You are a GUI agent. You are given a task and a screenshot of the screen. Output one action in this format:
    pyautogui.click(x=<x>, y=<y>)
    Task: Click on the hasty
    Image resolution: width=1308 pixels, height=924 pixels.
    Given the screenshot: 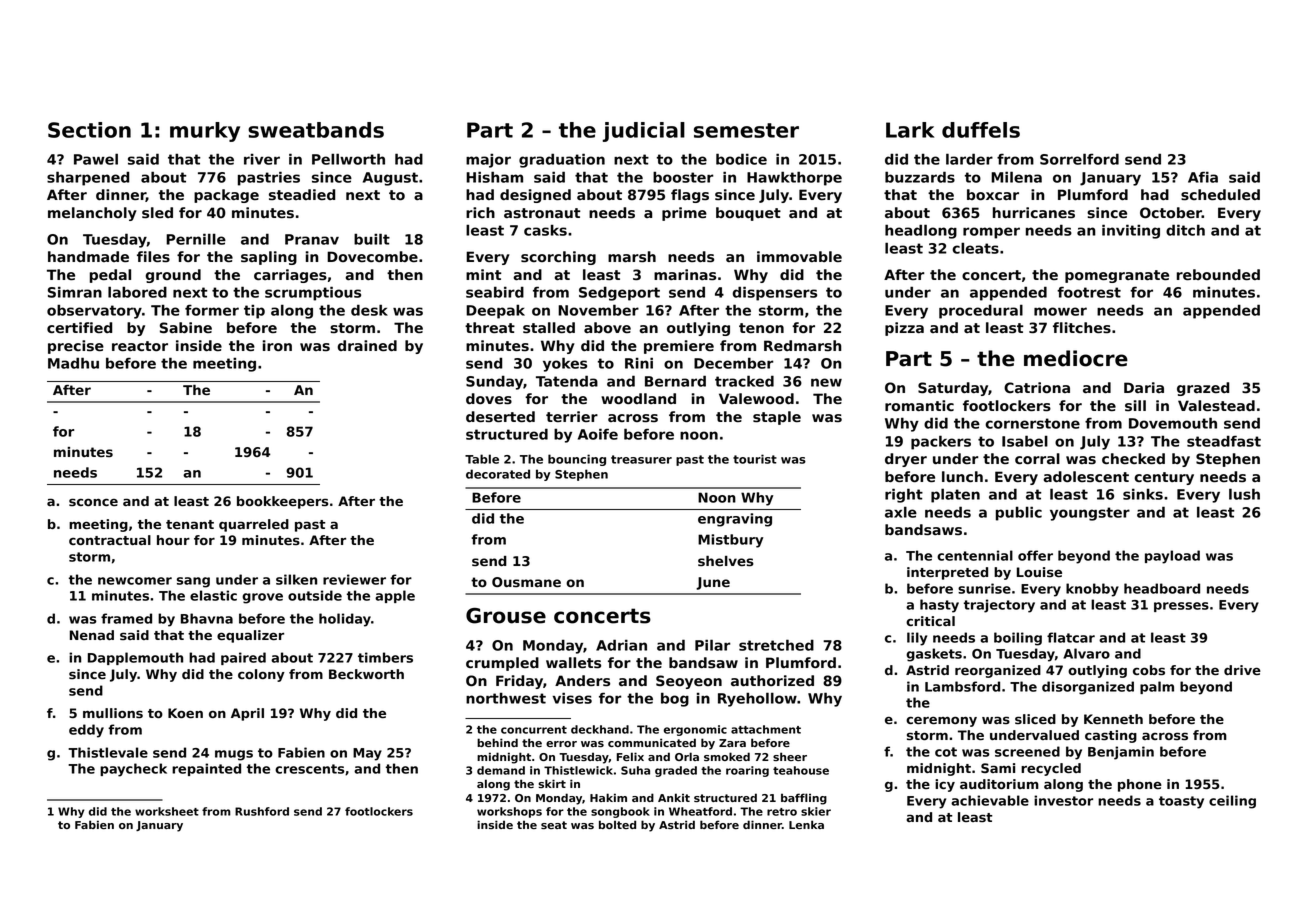 What is the action you would take?
    pyautogui.click(x=939, y=606)
